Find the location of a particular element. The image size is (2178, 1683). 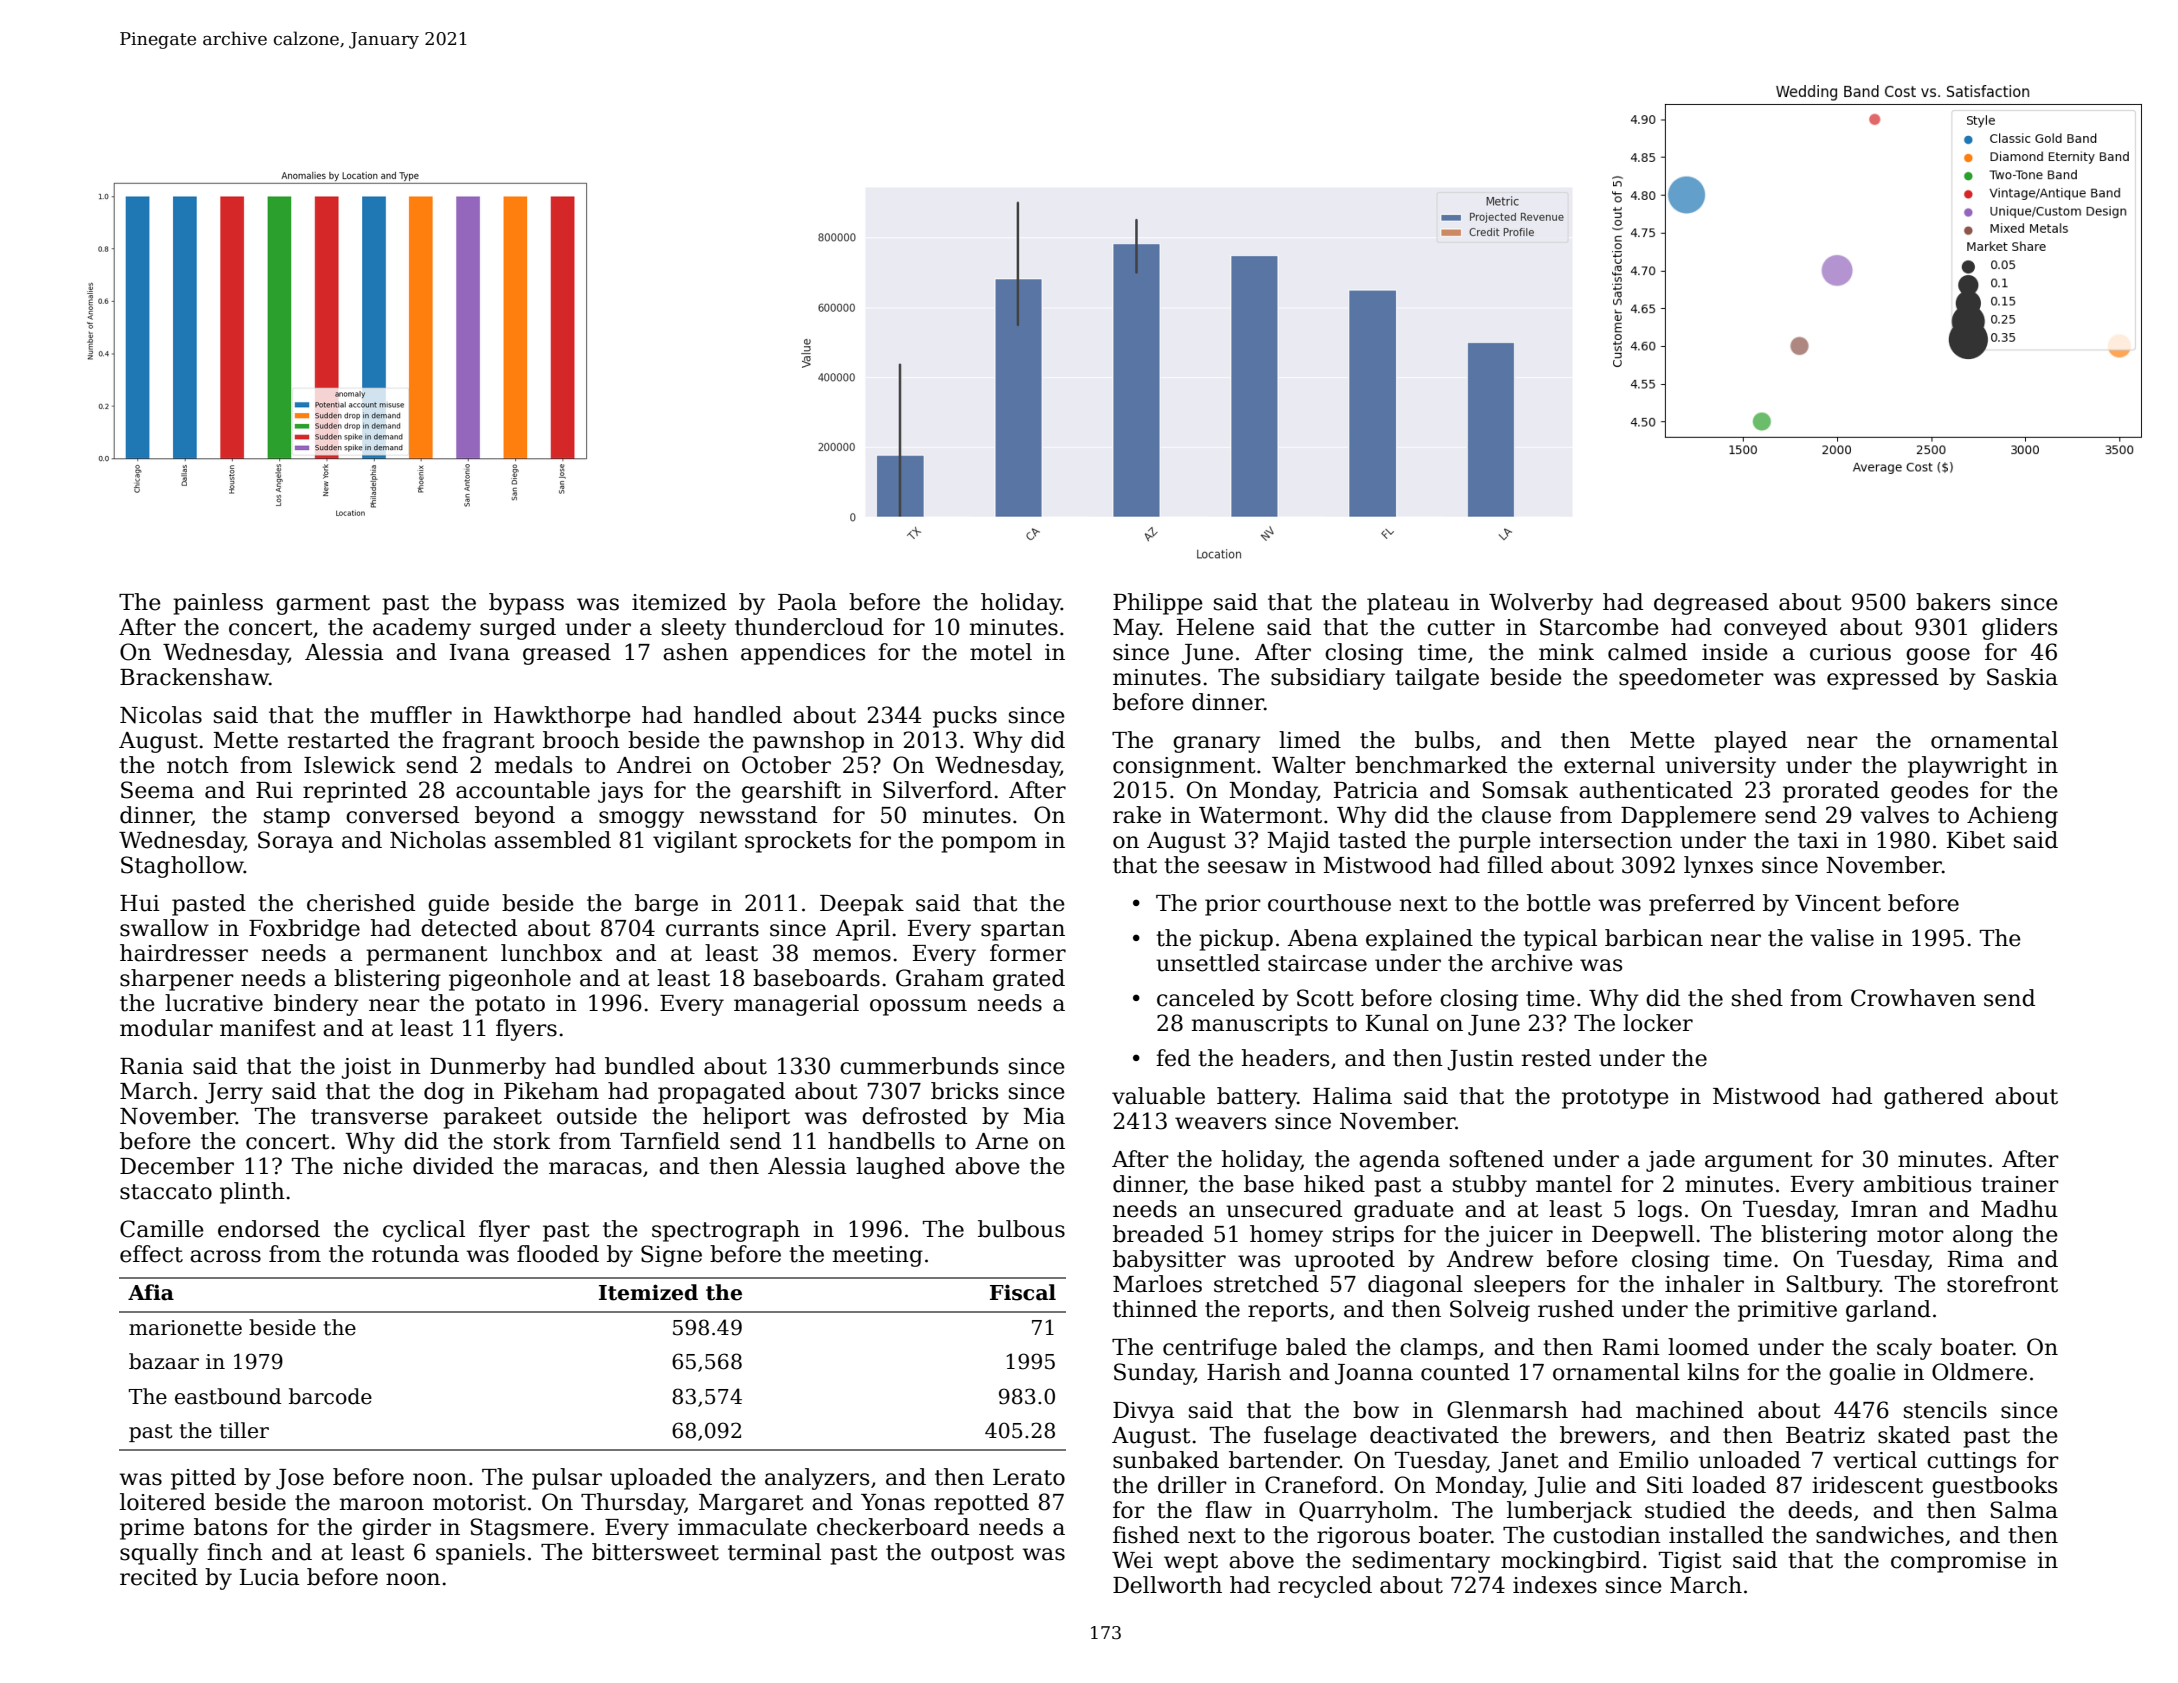

Rania is located at coordinates (152, 1066).
